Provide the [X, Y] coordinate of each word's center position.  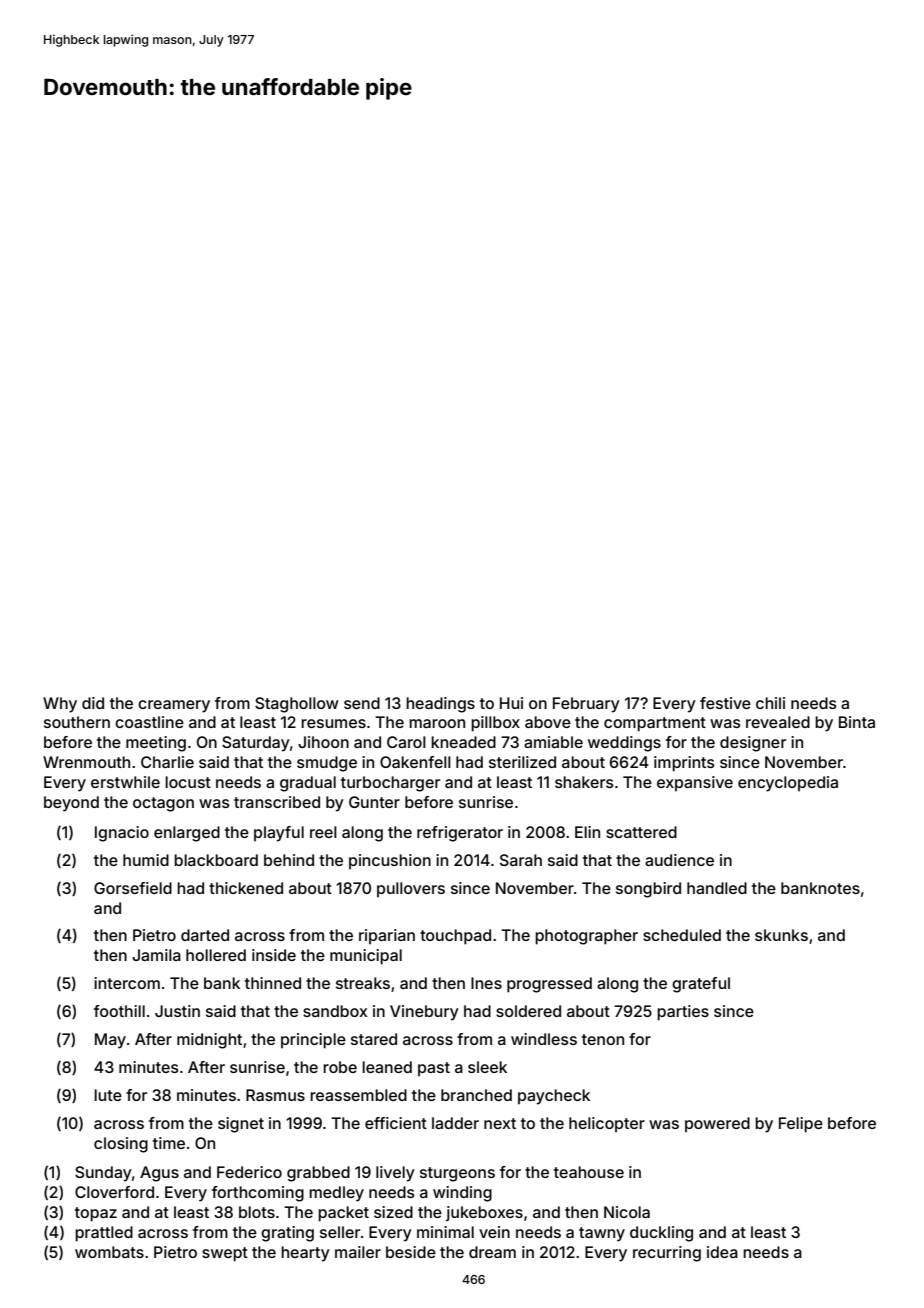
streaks [363, 983]
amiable [553, 742]
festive [725, 703]
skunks [781, 935]
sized [393, 1212]
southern [77, 722]
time [169, 1143]
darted [205, 935]
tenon [603, 1039]
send [362, 703]
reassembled [358, 1095]
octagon [163, 804]
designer [753, 744]
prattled [104, 1234]
